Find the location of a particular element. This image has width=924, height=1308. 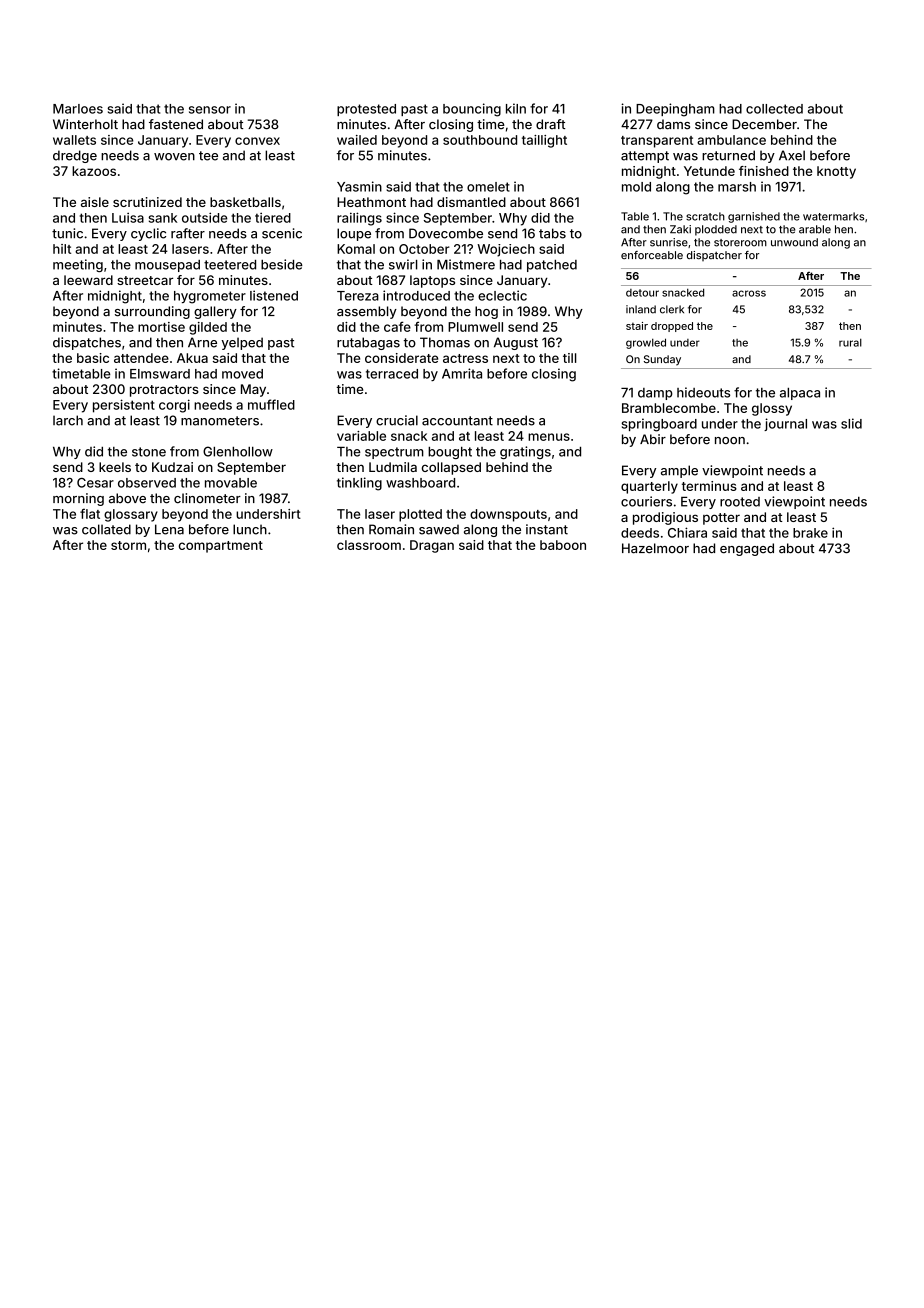

collected is located at coordinates (774, 109).
